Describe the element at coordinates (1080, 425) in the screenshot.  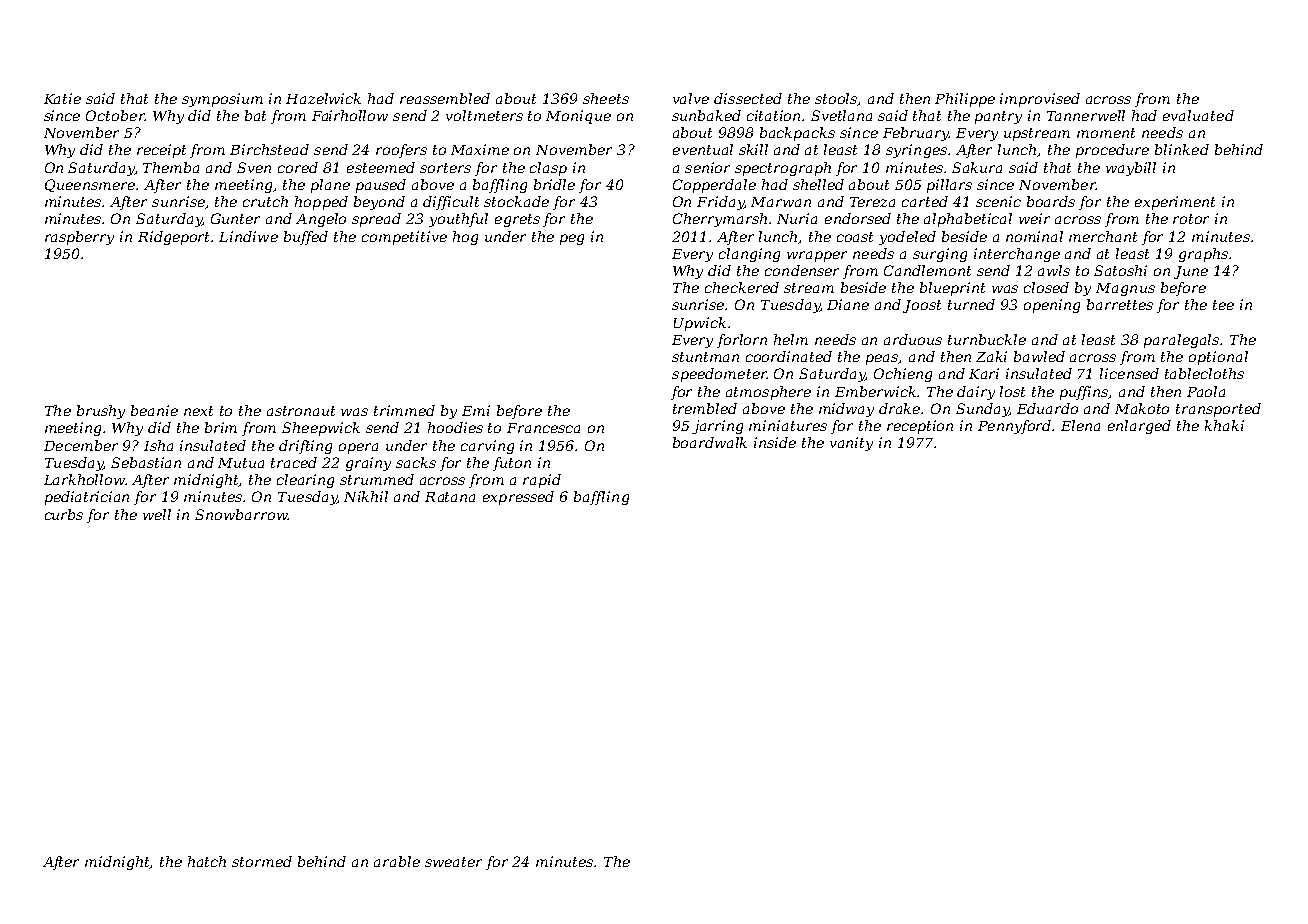
I see `Elena` at that location.
